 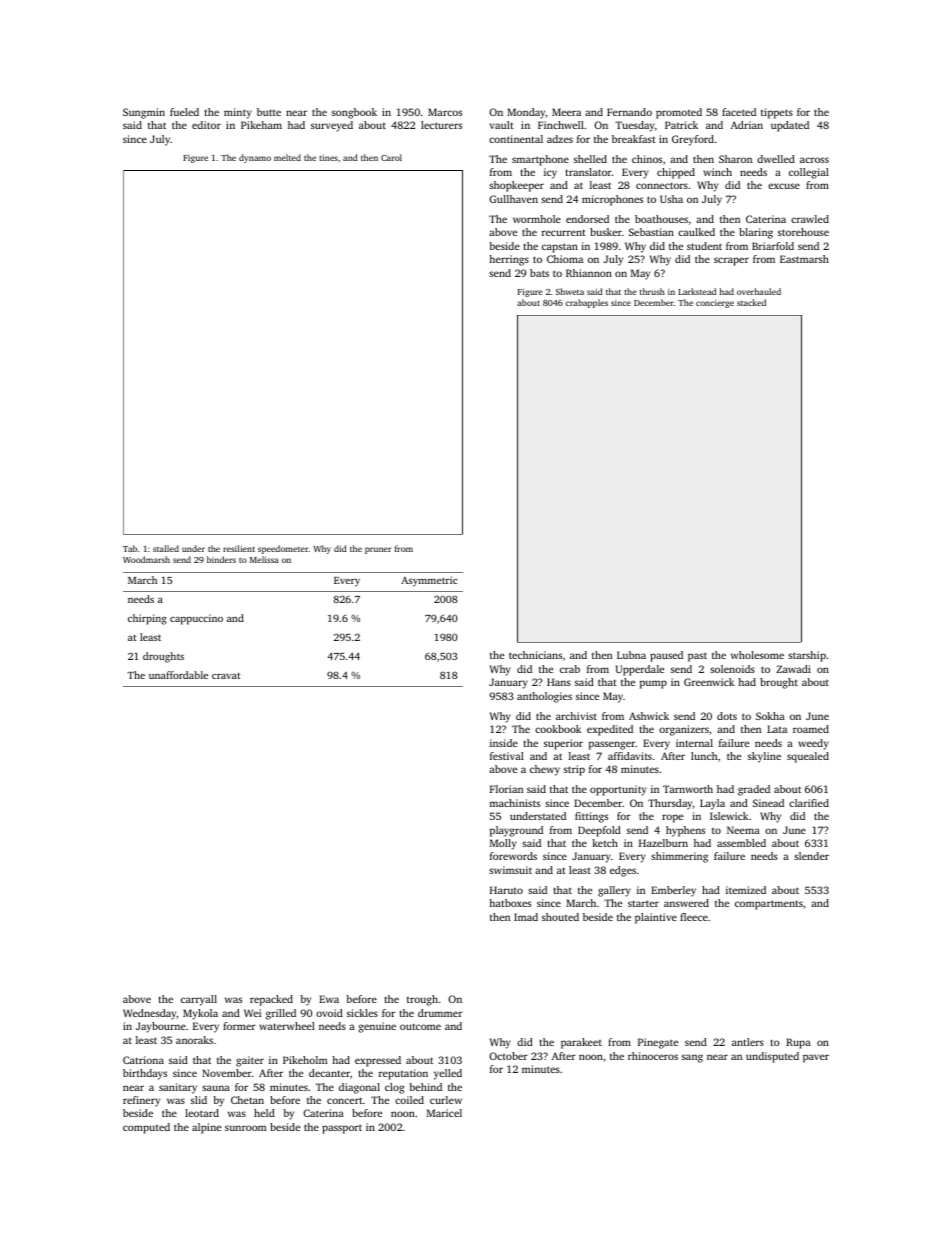 I want to click on starship, so click(x=807, y=656).
